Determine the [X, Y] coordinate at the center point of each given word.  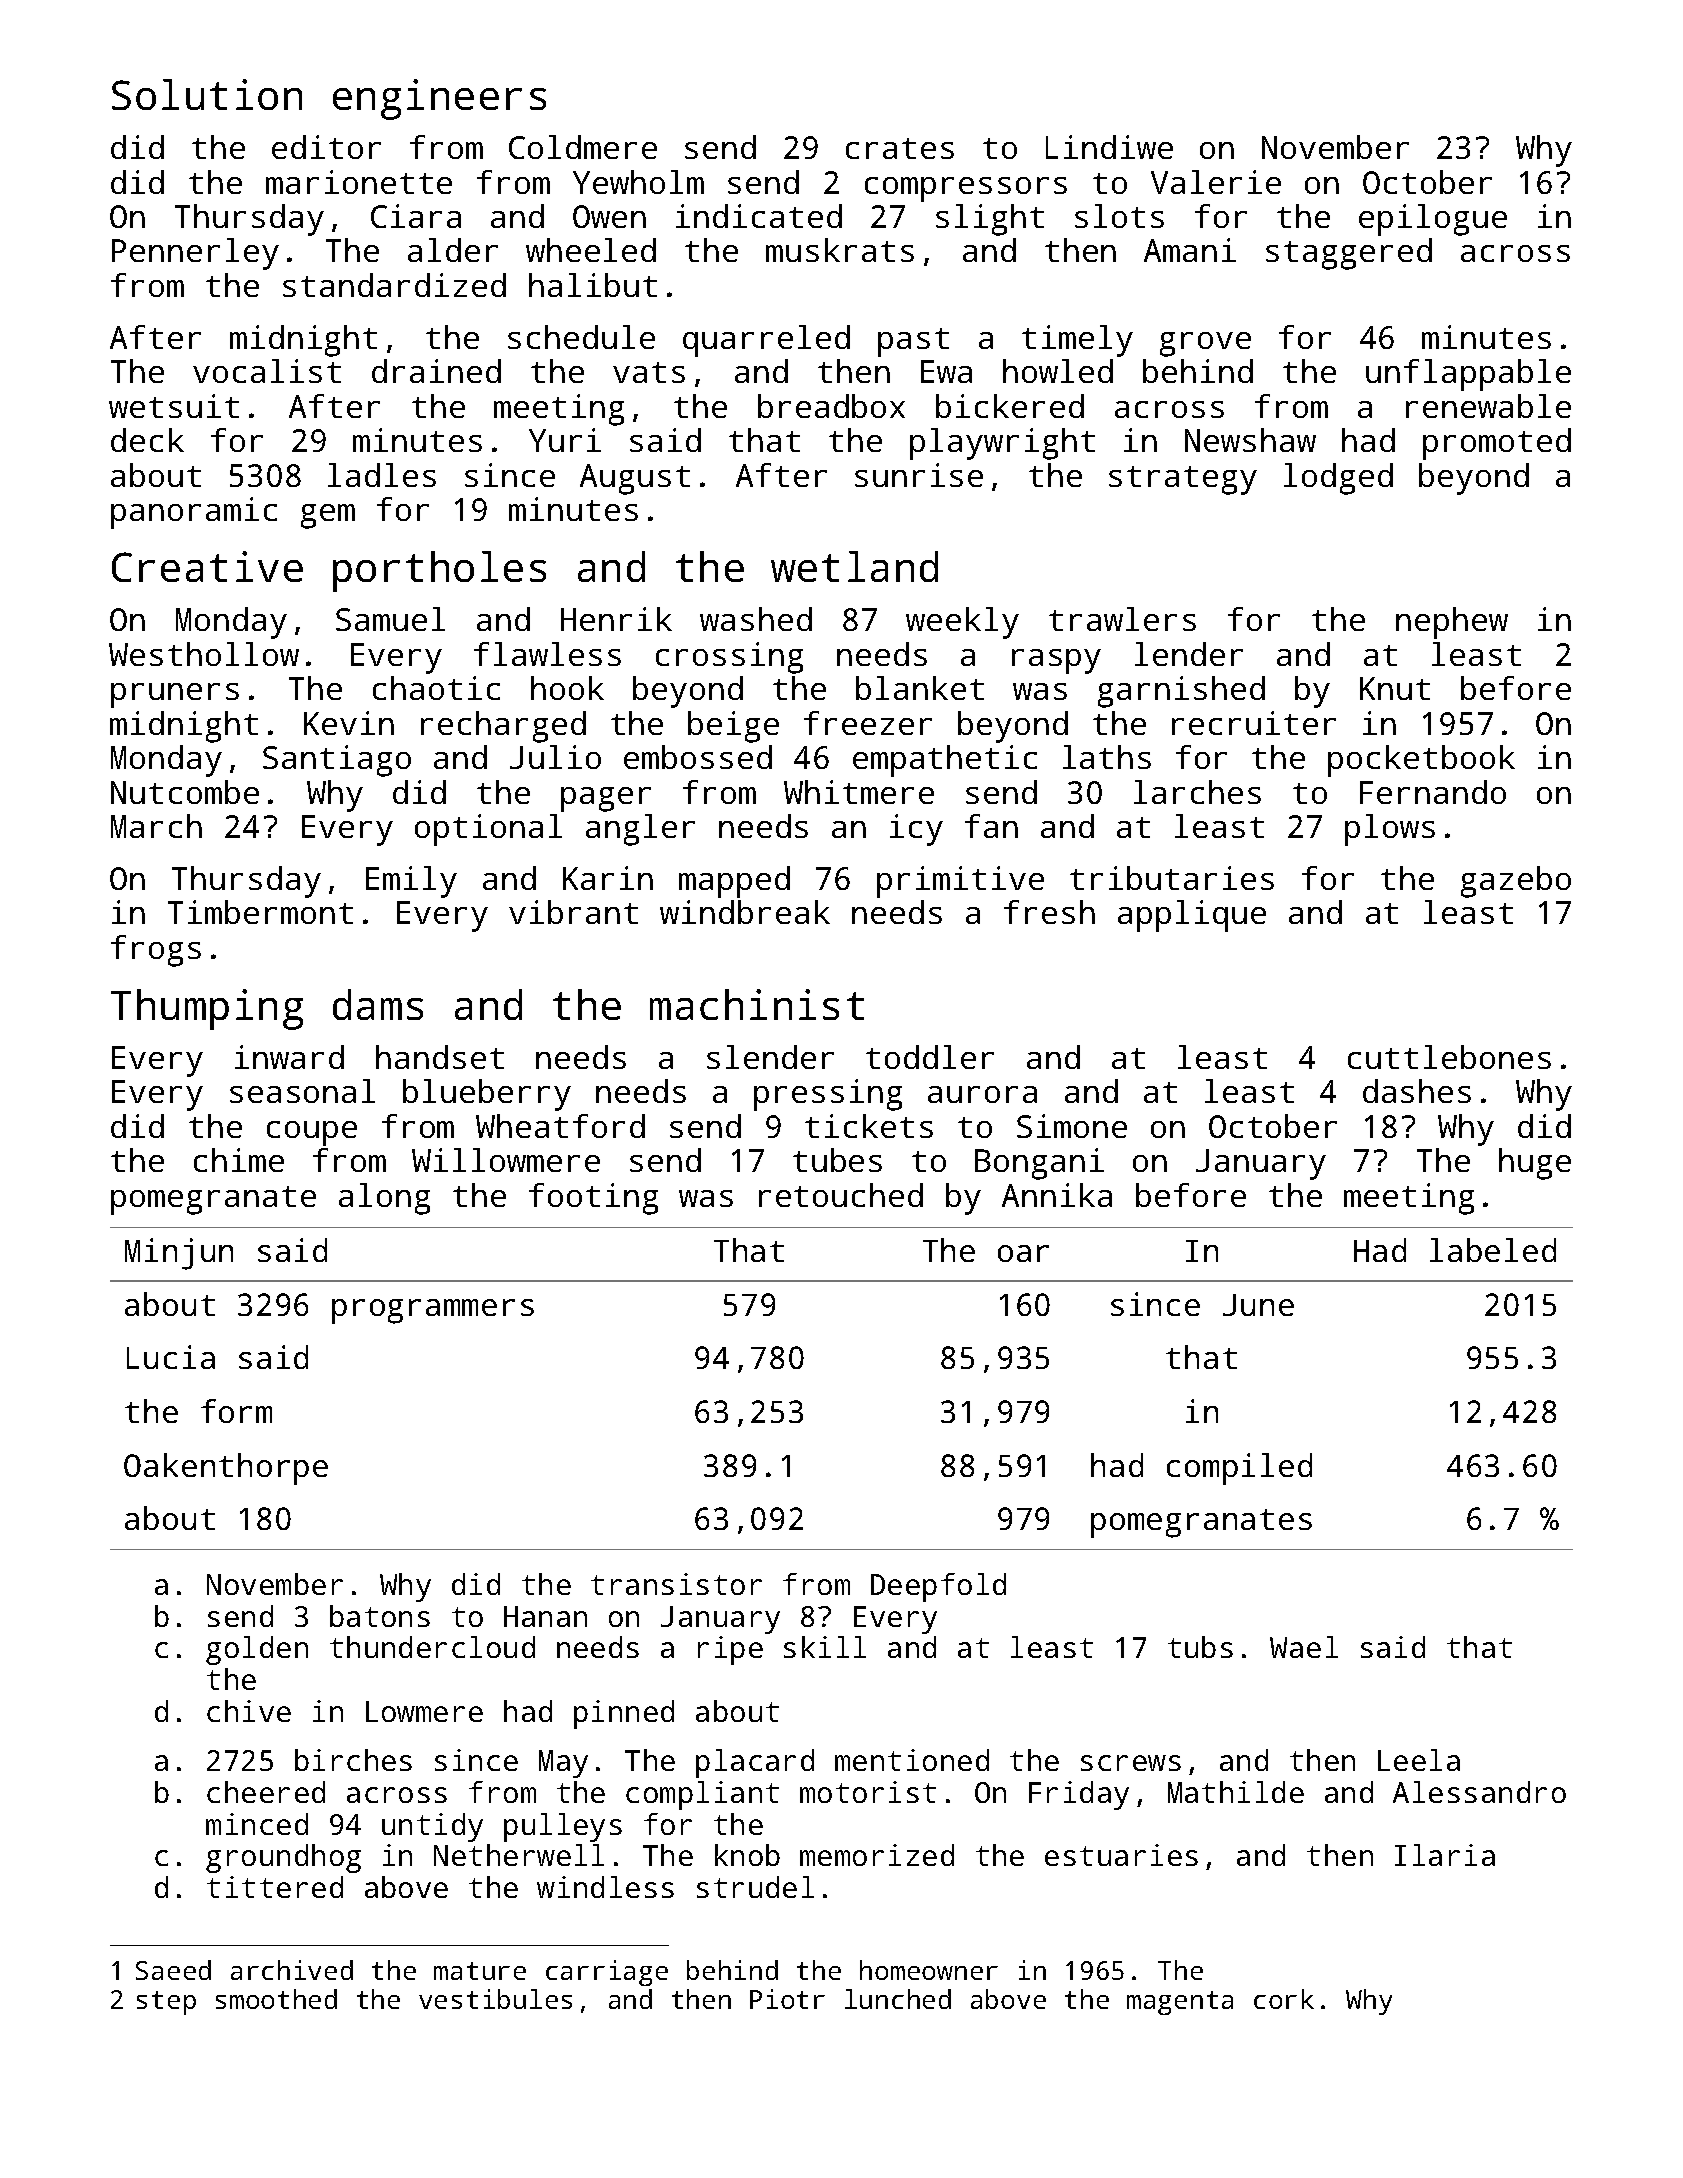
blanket [920, 688]
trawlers [1122, 619]
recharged [503, 727]
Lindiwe [1109, 147]
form [236, 1411]
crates [900, 148]
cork [1284, 1999]
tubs [1200, 1647]
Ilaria [1445, 1855]
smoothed [276, 1999]
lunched [898, 1999]
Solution [207, 94]
